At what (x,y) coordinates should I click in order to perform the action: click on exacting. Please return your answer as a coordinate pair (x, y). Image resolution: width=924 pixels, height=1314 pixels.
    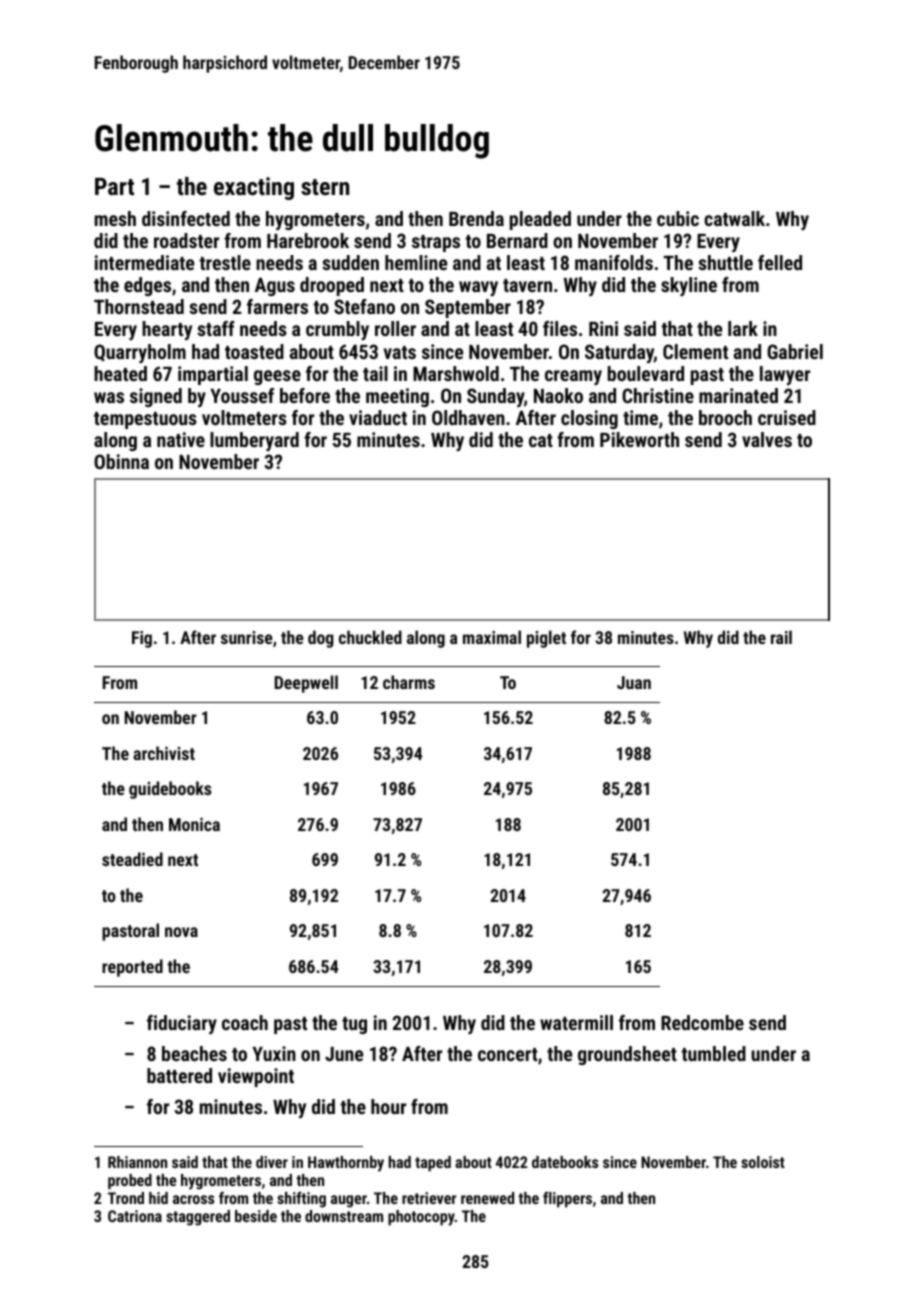
    Looking at the image, I should click on (254, 188).
